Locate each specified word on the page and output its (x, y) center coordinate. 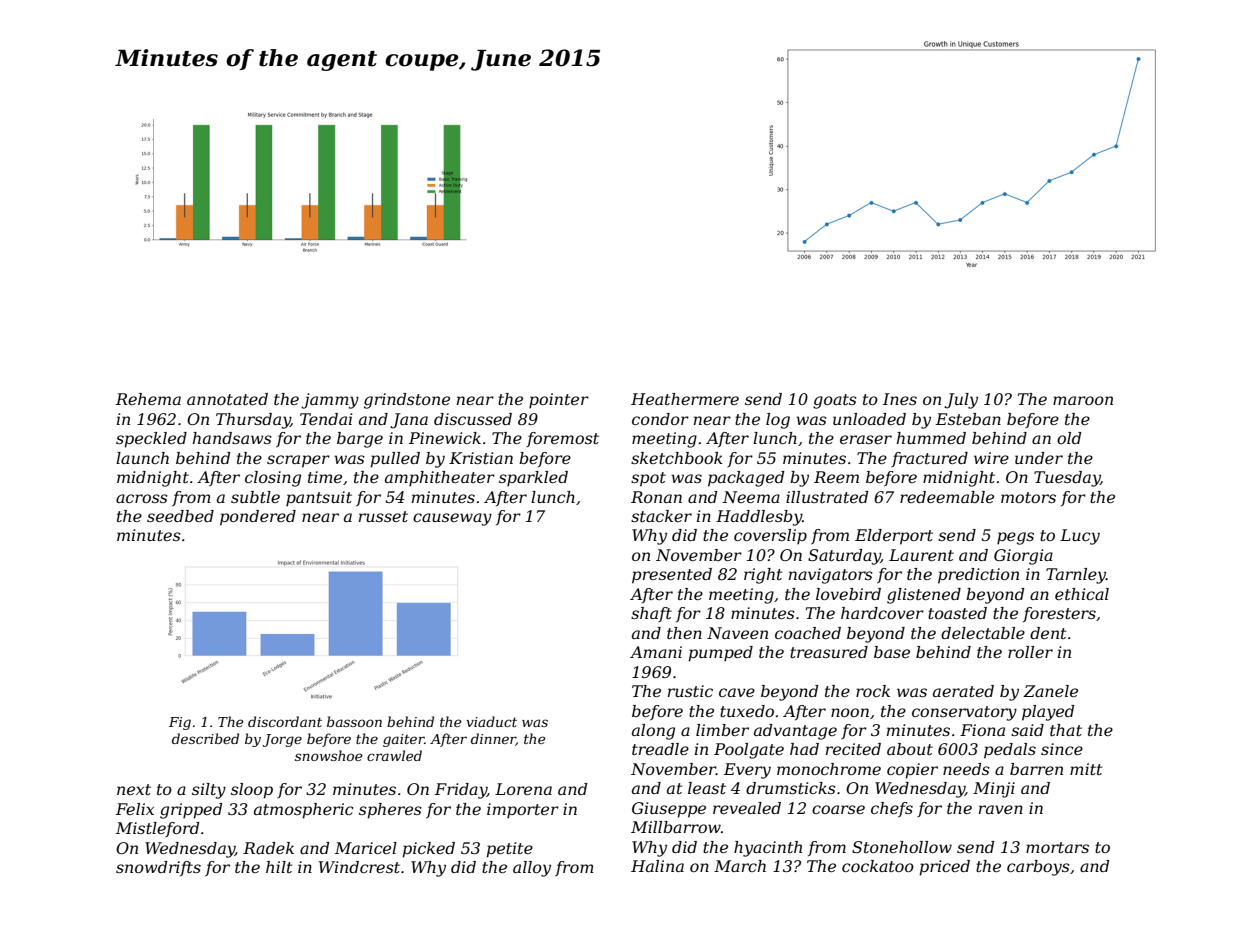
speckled (151, 440)
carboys (1038, 868)
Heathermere (685, 399)
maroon (1083, 400)
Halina (657, 866)
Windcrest (359, 867)
